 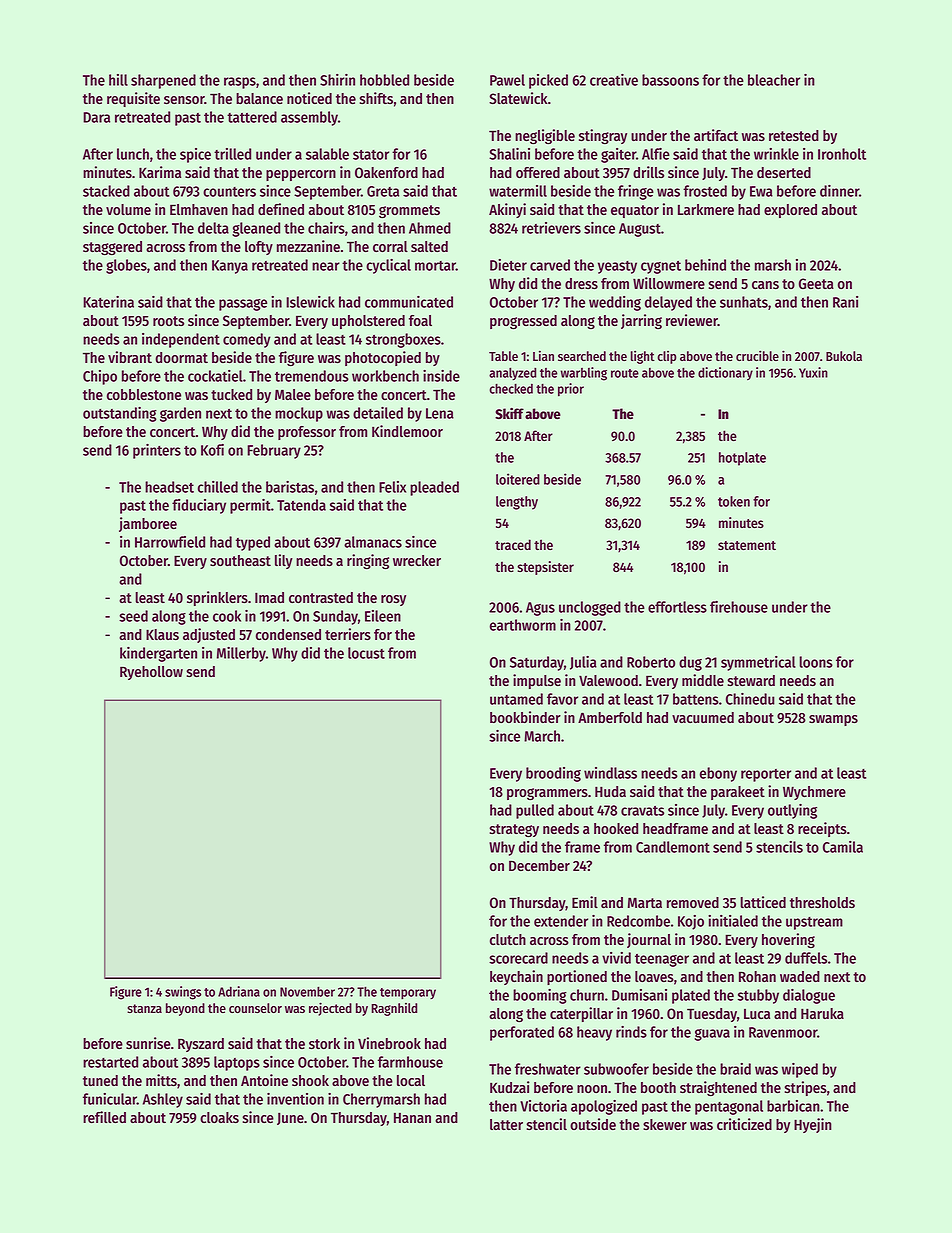 What do you see at coordinates (542, 736) in the screenshot?
I see `March` at bounding box center [542, 736].
